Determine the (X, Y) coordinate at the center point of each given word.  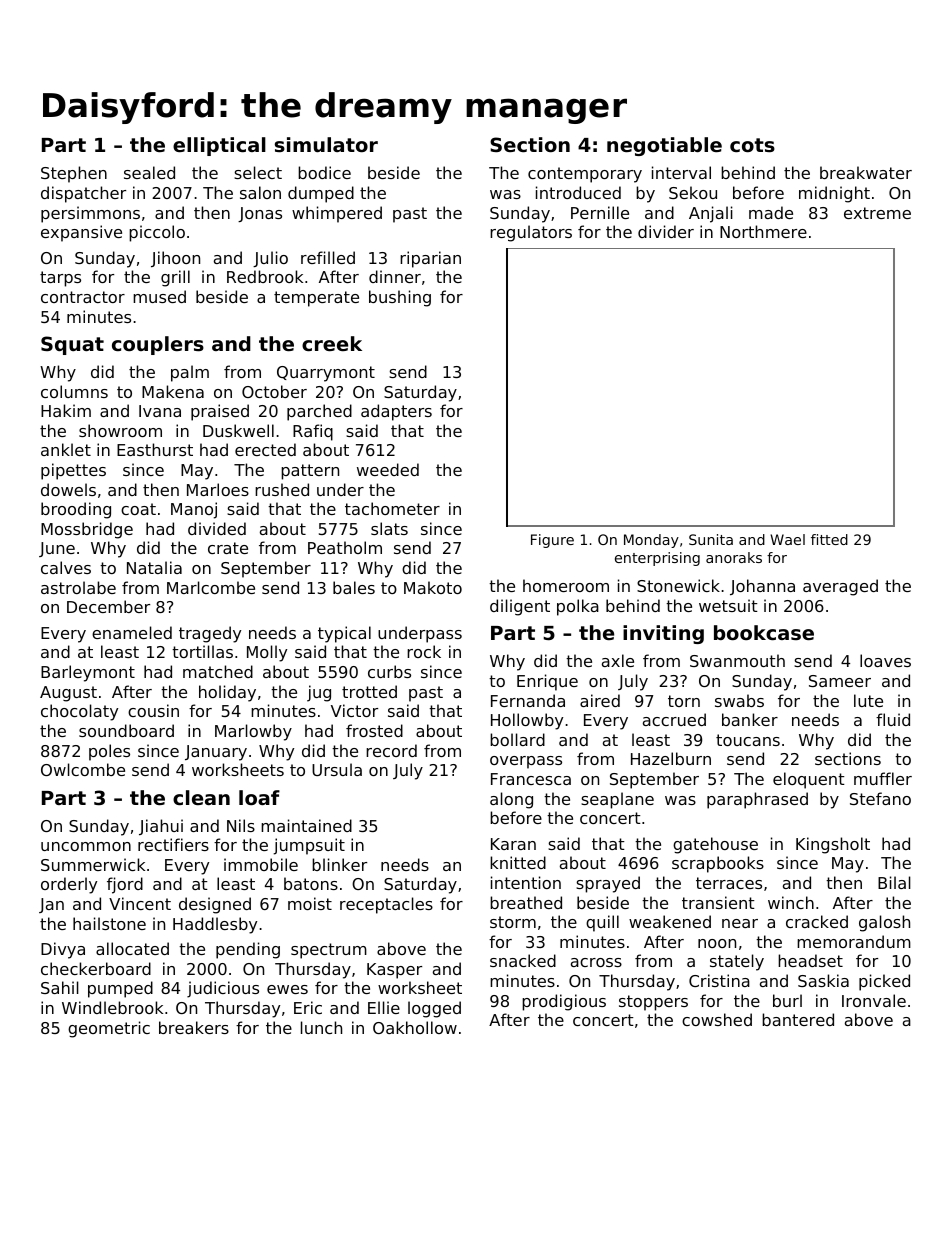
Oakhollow (415, 1027)
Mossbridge (87, 530)
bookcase (764, 632)
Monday (651, 541)
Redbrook (265, 276)
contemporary (585, 175)
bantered (798, 1019)
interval (681, 172)
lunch (321, 1027)
